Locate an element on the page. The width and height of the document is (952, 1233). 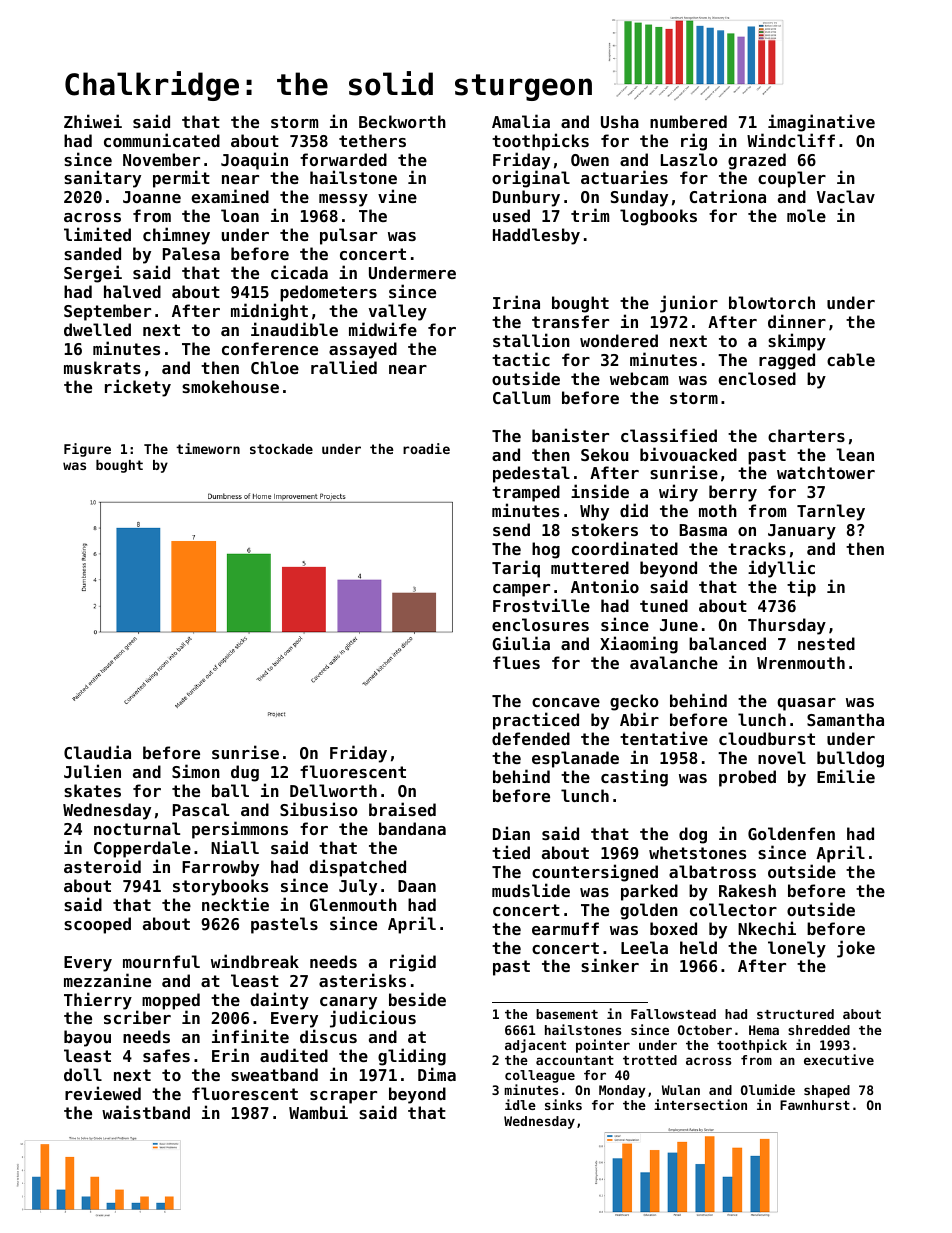
tip is located at coordinates (801, 588).
